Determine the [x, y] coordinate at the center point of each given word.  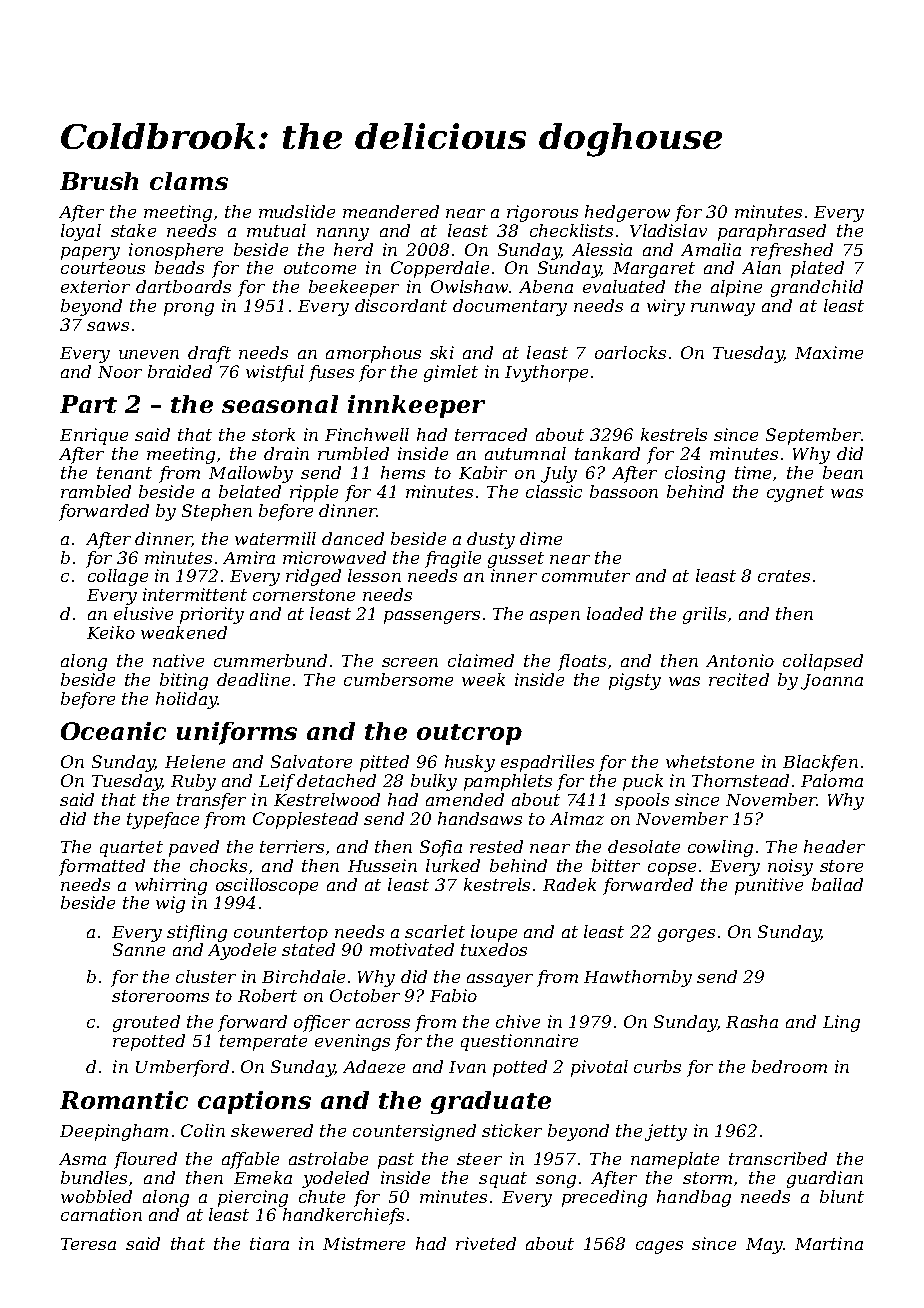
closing [695, 474]
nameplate [675, 1160]
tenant [124, 473]
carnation [101, 1214]
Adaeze [374, 1066]
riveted [486, 1243]
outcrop [469, 734]
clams [189, 181]
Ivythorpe [546, 373]
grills [704, 615]
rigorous [542, 213]
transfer [211, 801]
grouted [146, 1023]
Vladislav [668, 230]
